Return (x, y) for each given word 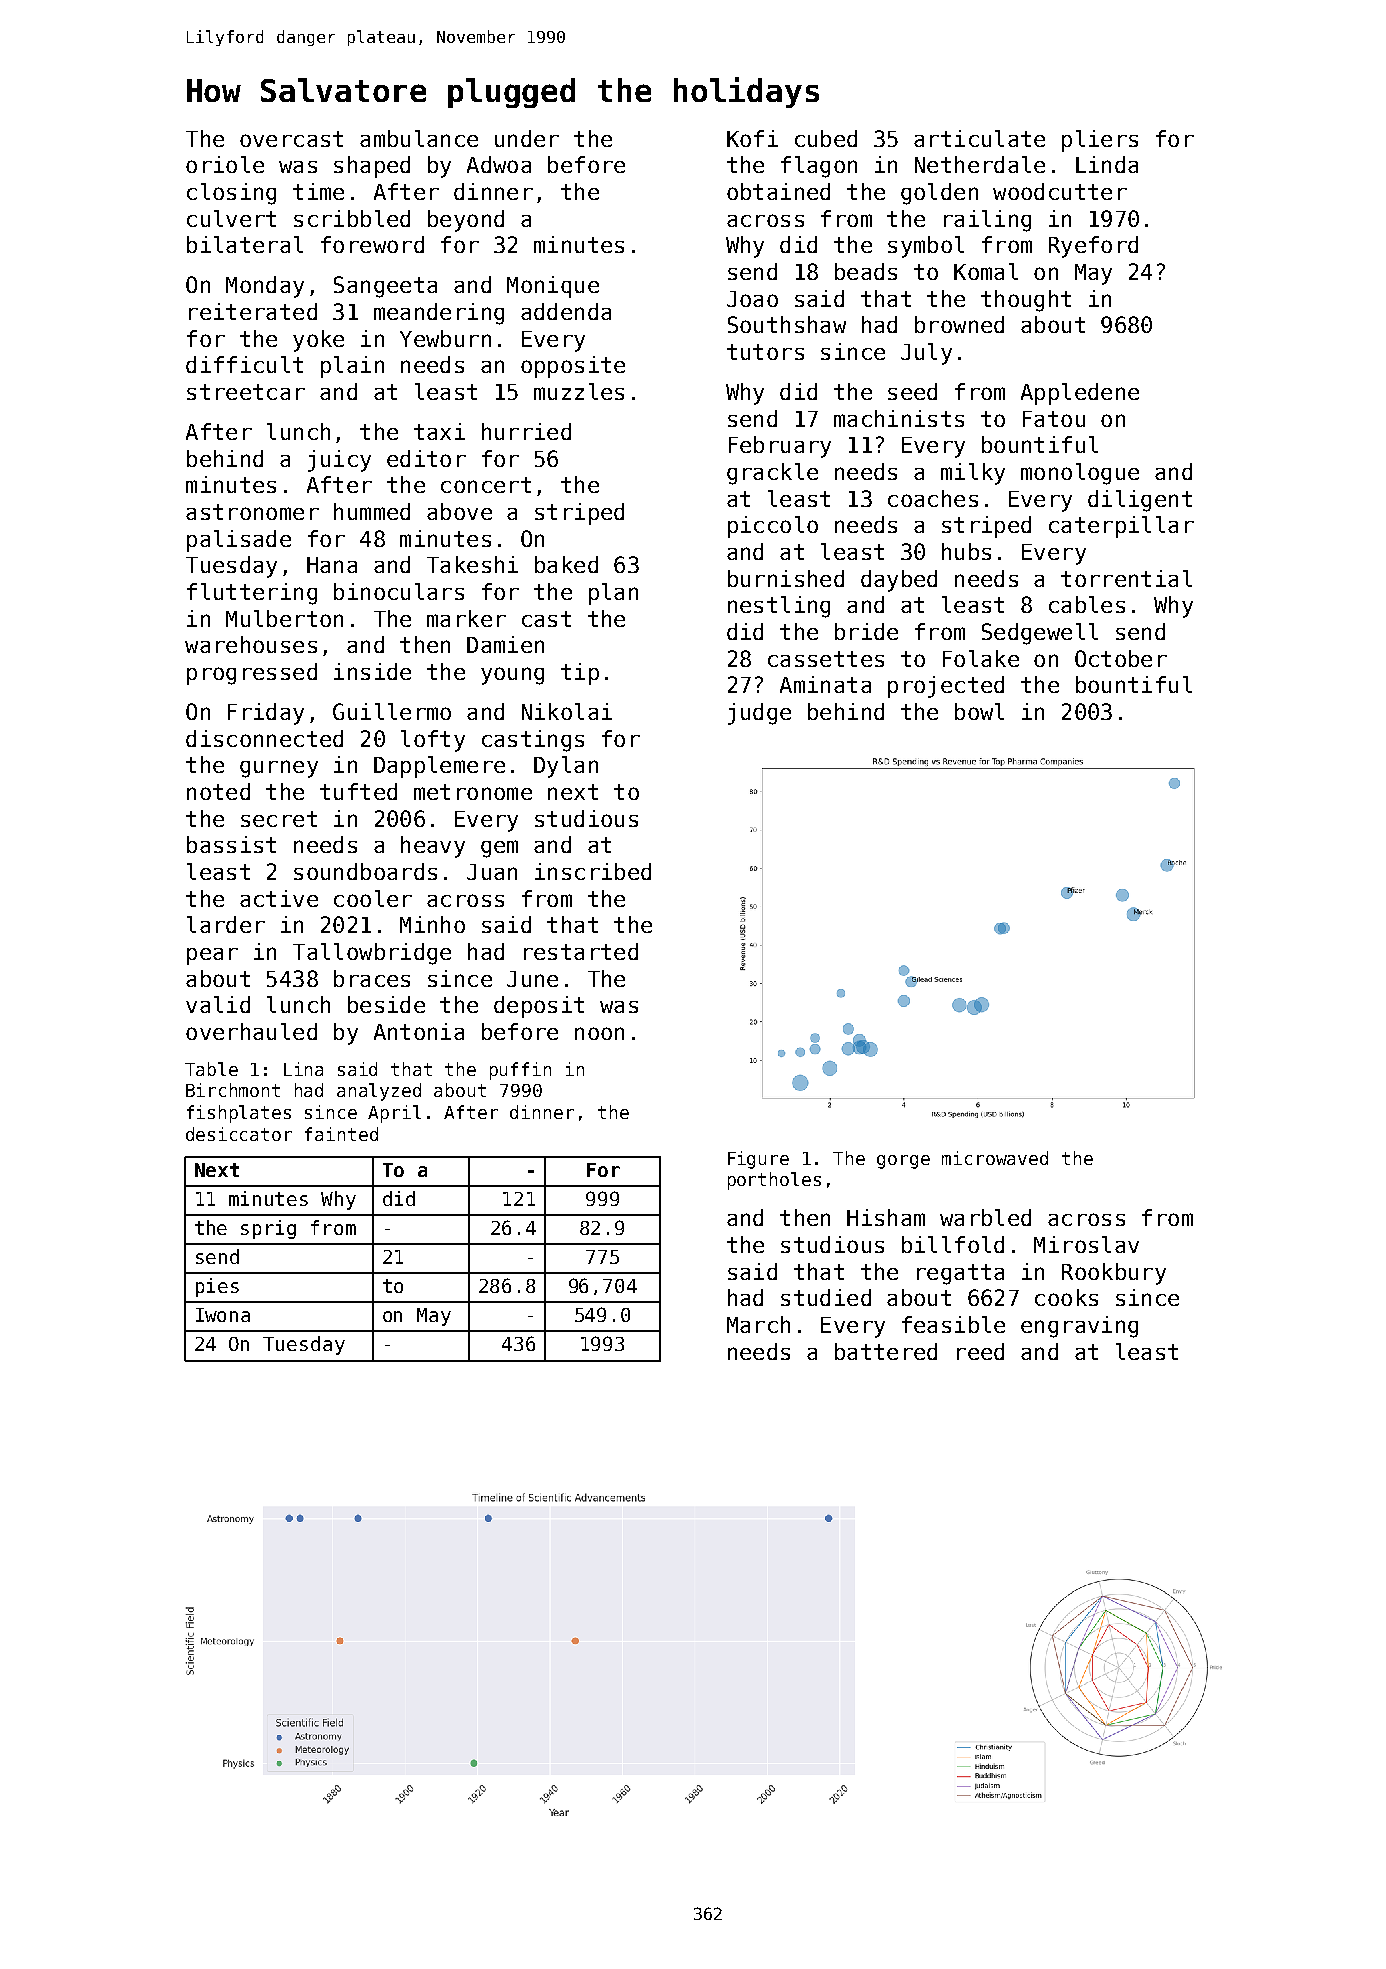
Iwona (223, 1315)
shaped (372, 167)
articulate (979, 138)
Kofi (752, 138)
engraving (1079, 1327)
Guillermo (392, 711)
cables (1087, 604)
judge (759, 714)
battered (886, 1351)
